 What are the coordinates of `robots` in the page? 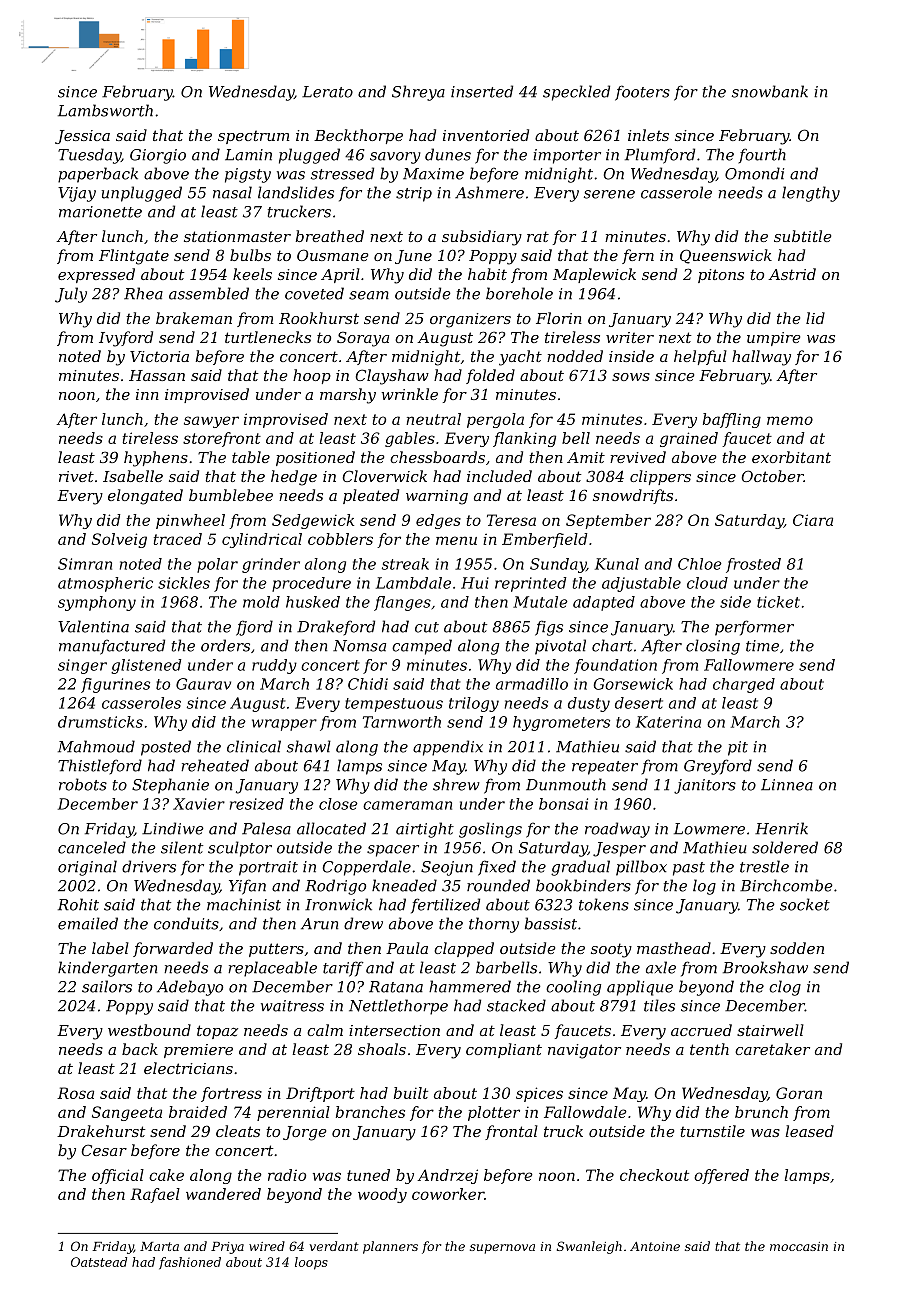 It's located at (83, 784).
